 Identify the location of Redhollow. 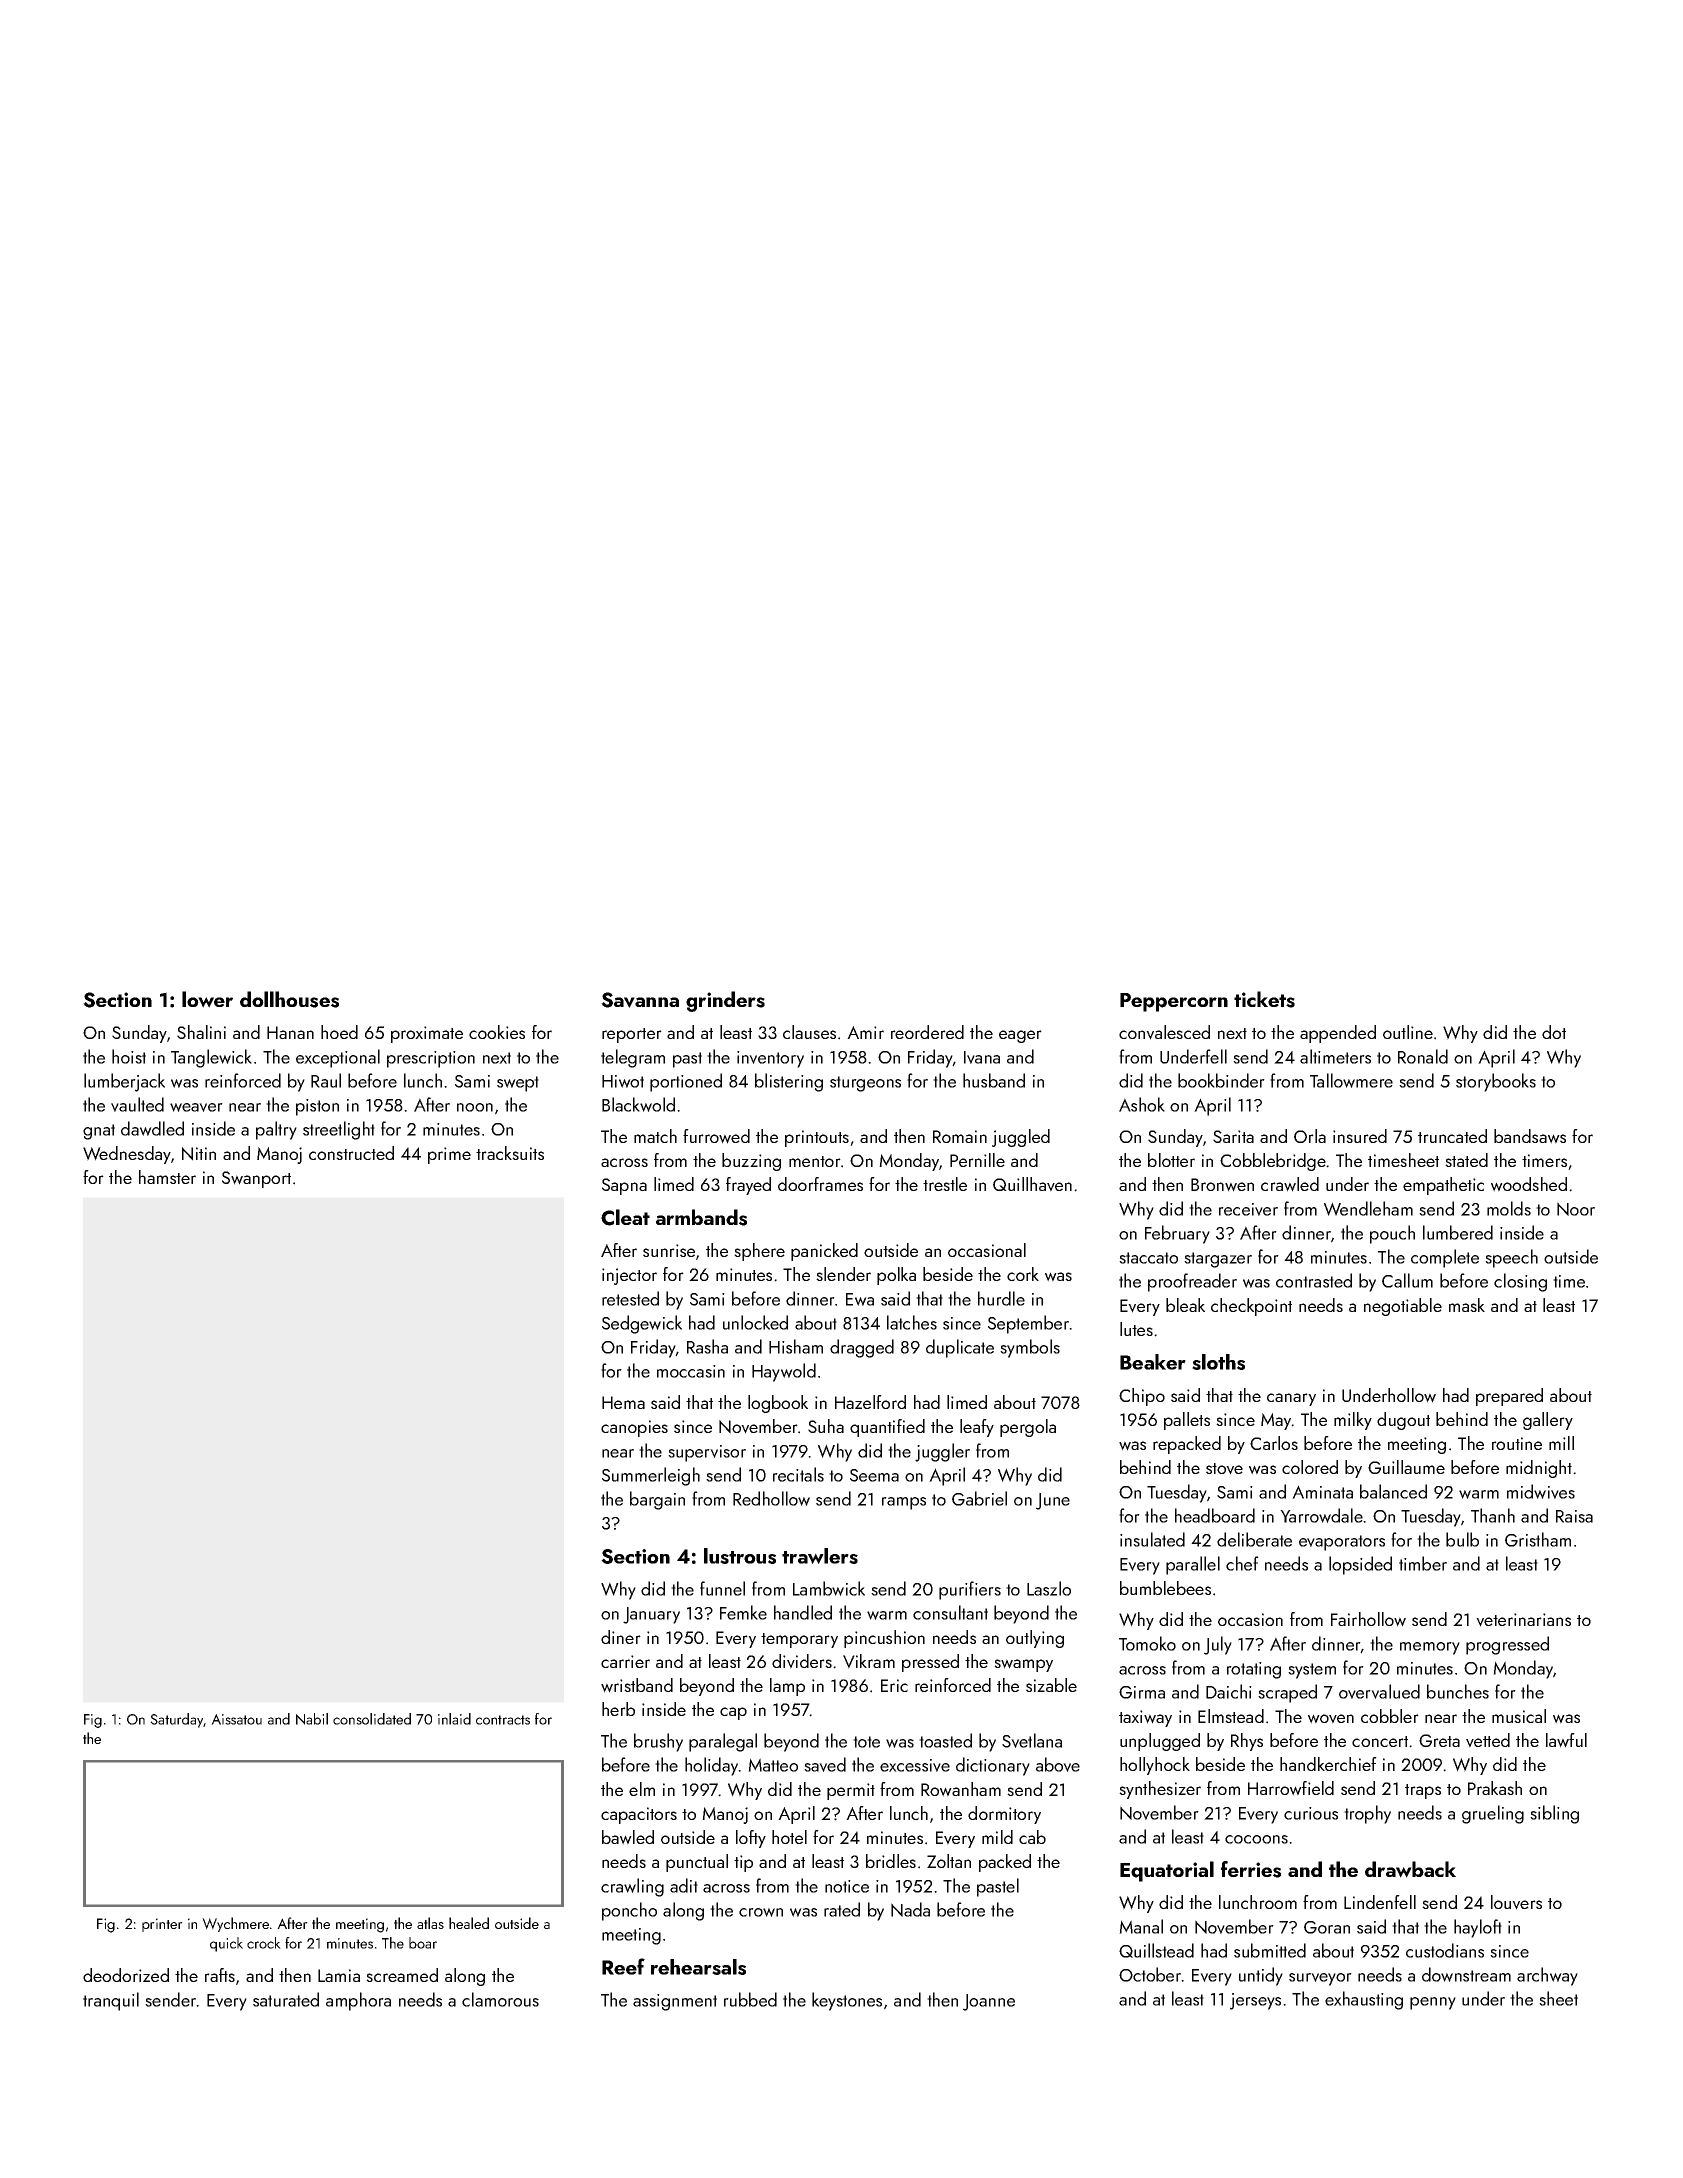
(771, 1498).
